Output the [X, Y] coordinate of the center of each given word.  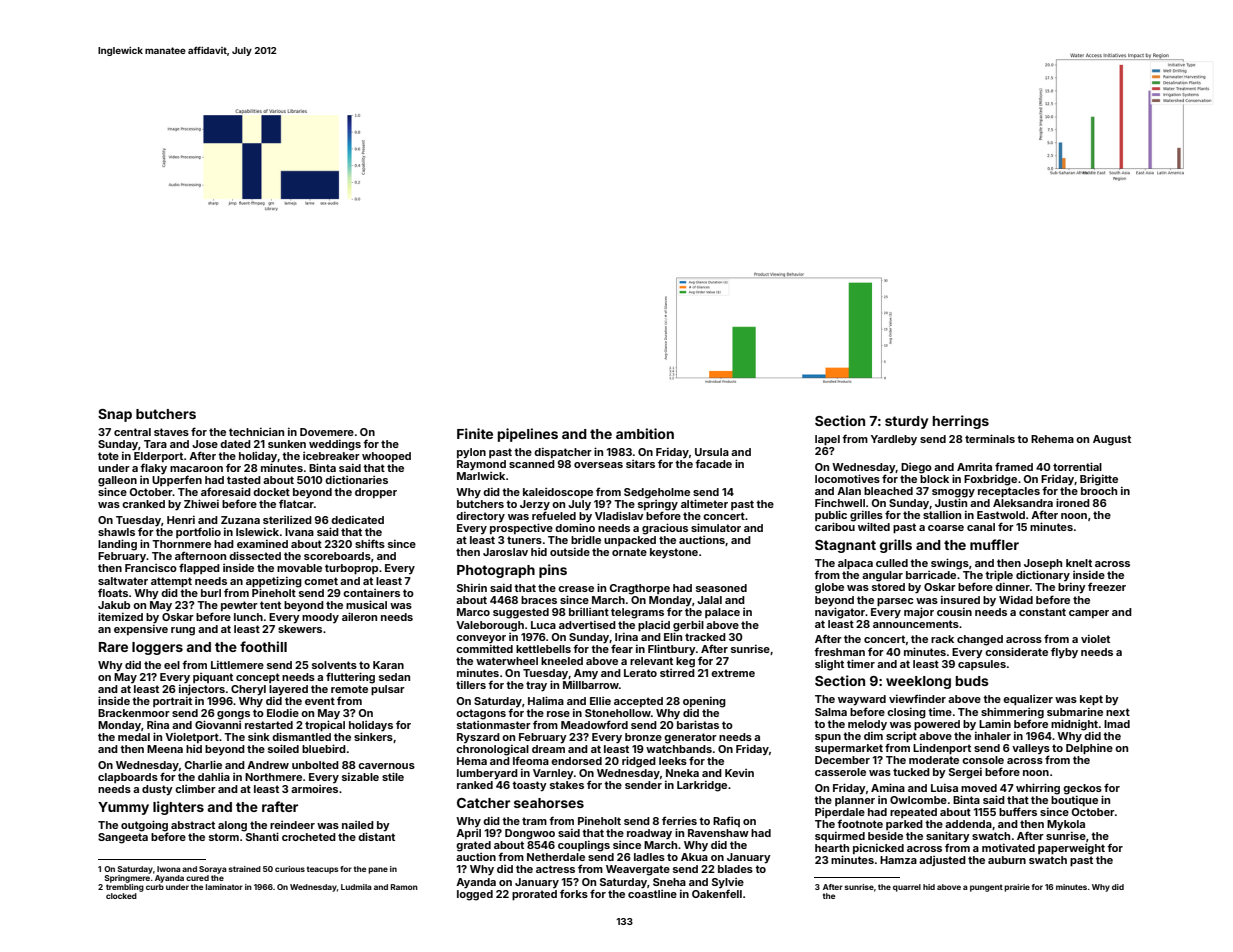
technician [256, 432]
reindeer [292, 825]
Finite [475, 433]
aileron [359, 616]
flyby [1064, 653]
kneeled [562, 661]
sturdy [906, 422]
